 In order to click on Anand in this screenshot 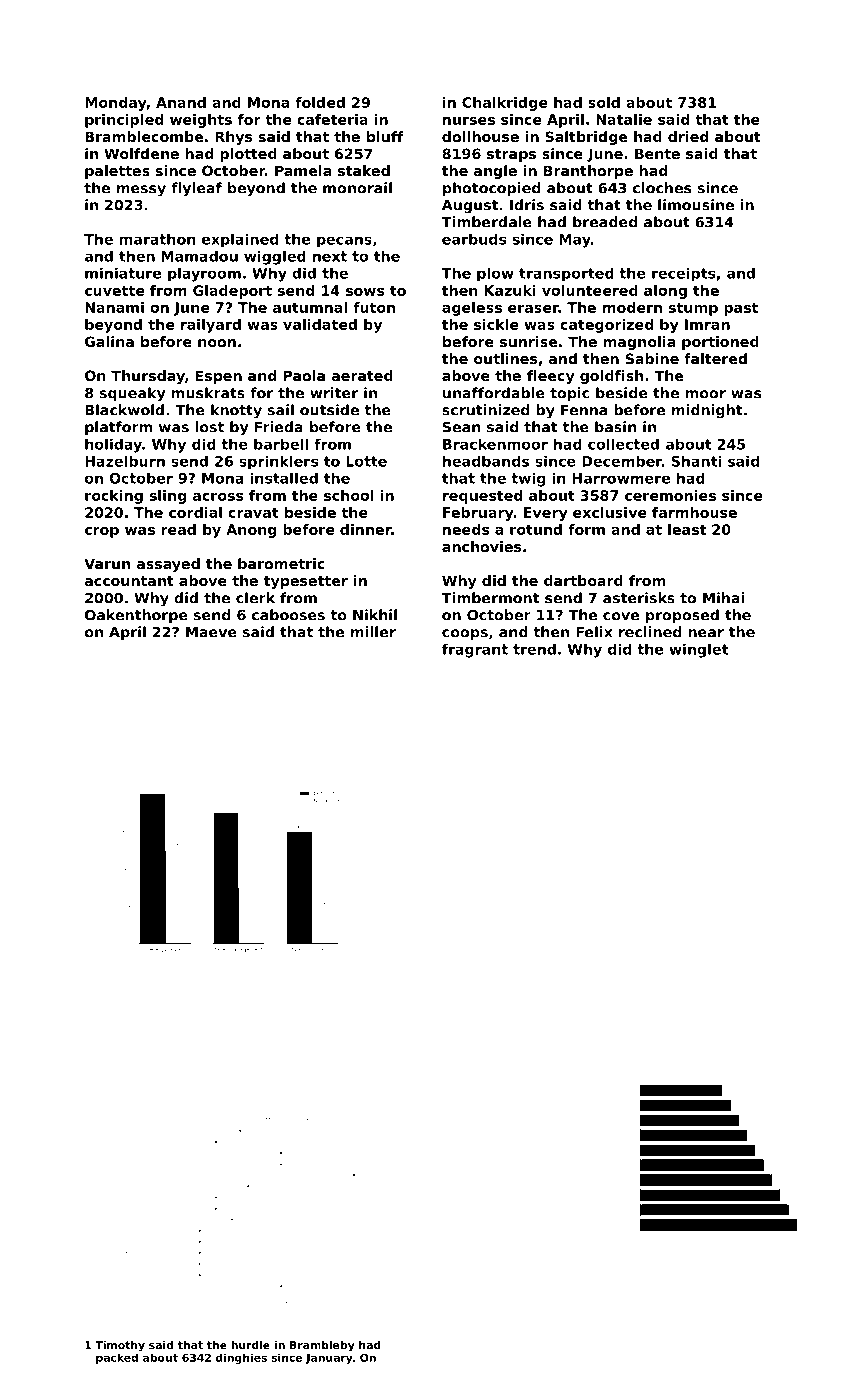, I will do `click(181, 102)`.
